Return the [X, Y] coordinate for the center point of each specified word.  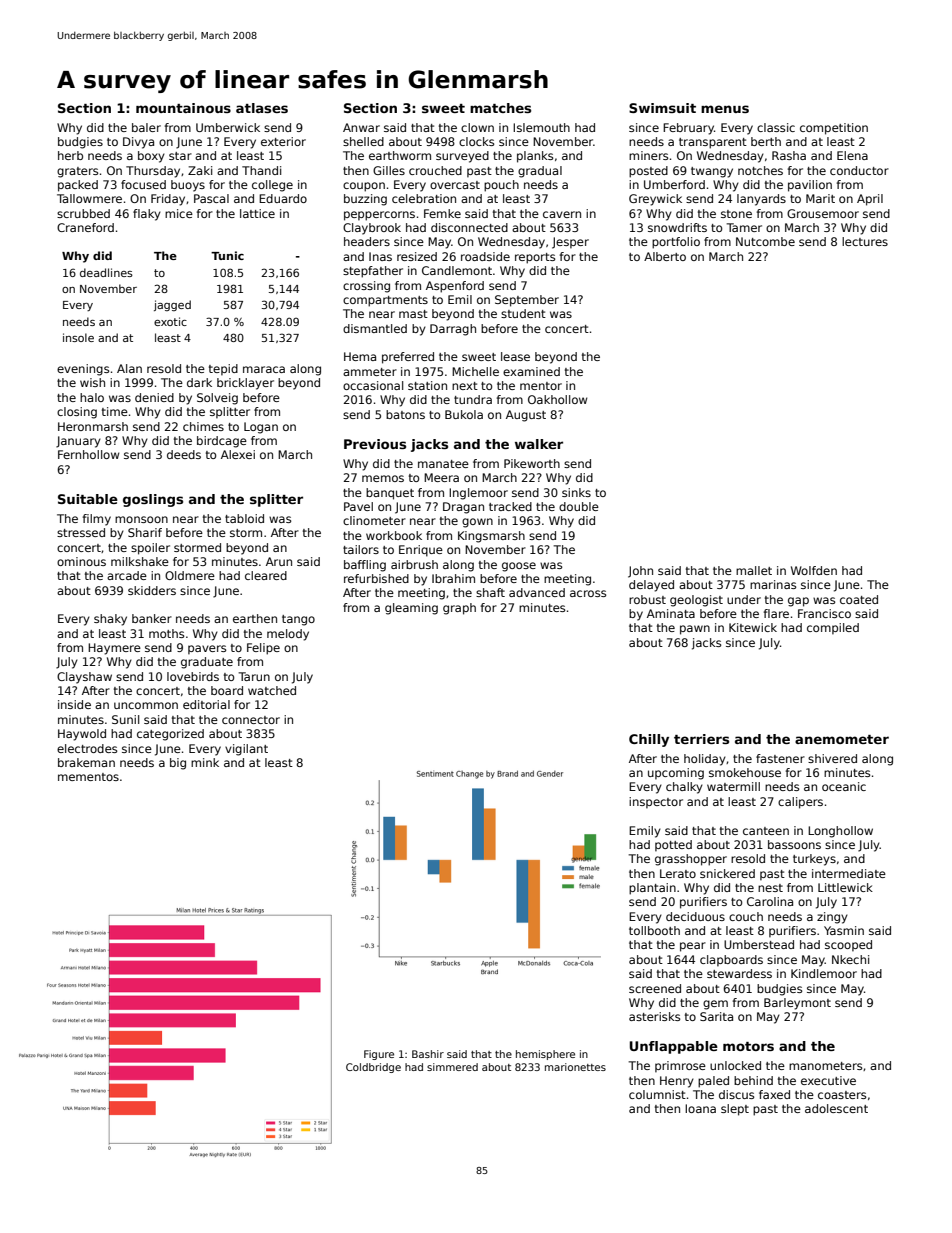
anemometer [842, 739]
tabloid [244, 518]
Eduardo [283, 198]
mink [205, 762]
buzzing [365, 200]
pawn [695, 630]
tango [298, 620]
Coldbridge [373, 1068]
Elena [852, 155]
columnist [657, 1094]
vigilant [246, 750]
